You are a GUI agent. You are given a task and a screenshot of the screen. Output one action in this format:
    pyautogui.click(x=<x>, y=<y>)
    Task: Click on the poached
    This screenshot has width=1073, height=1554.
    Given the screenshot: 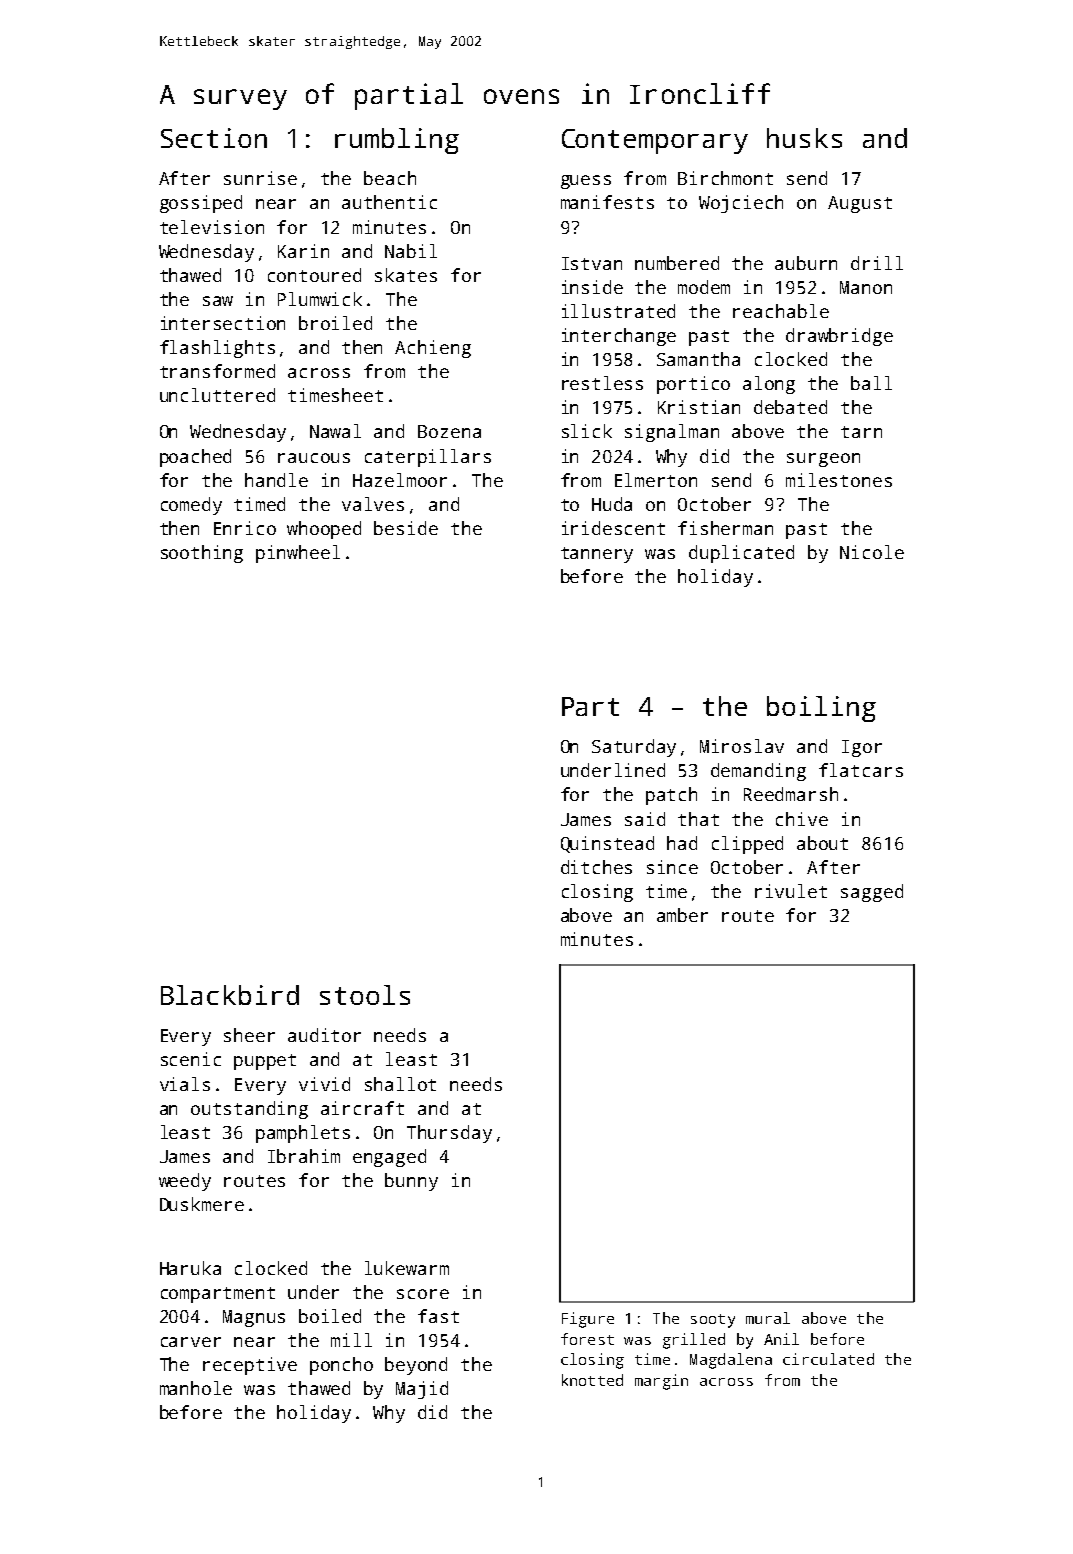 What is the action you would take?
    pyautogui.click(x=195, y=458)
